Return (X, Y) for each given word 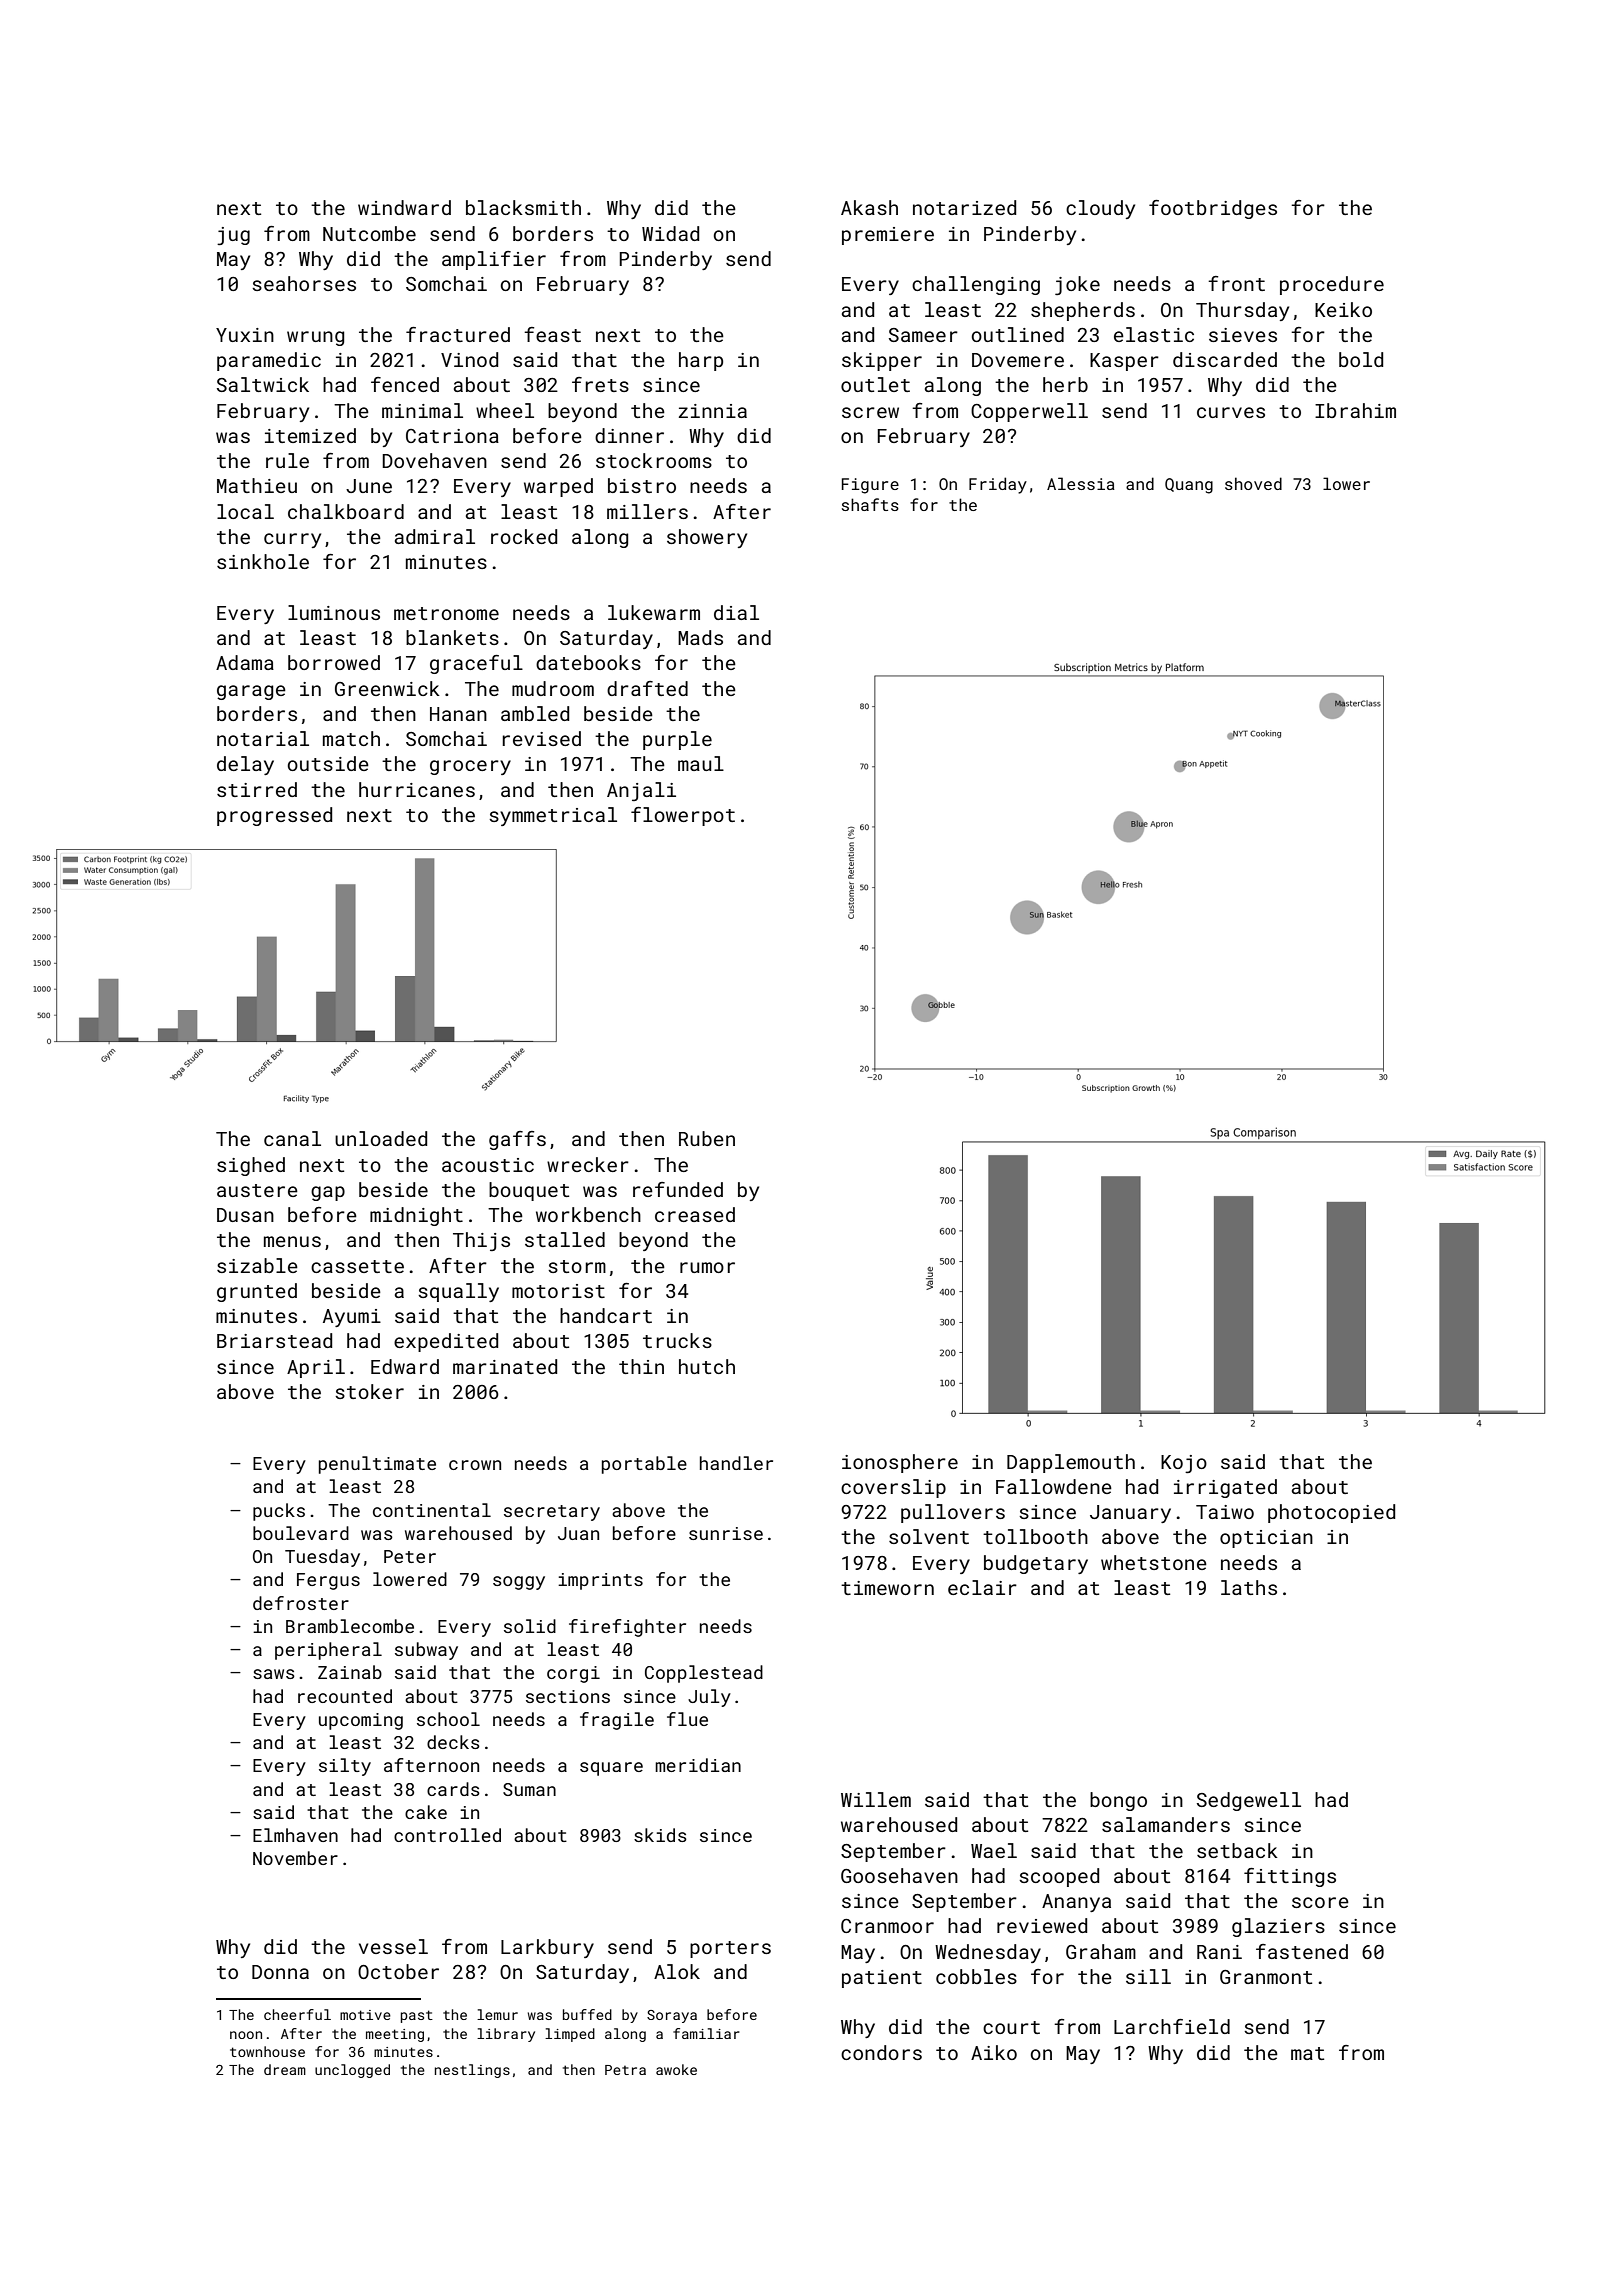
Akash (869, 207)
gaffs (517, 1140)
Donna (280, 1972)
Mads (700, 637)
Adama (245, 662)
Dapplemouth (1071, 1463)
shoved (1253, 483)
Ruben (707, 1138)
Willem (876, 1799)
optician (1266, 1539)
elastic (1154, 334)
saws (274, 1674)
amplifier (494, 260)
